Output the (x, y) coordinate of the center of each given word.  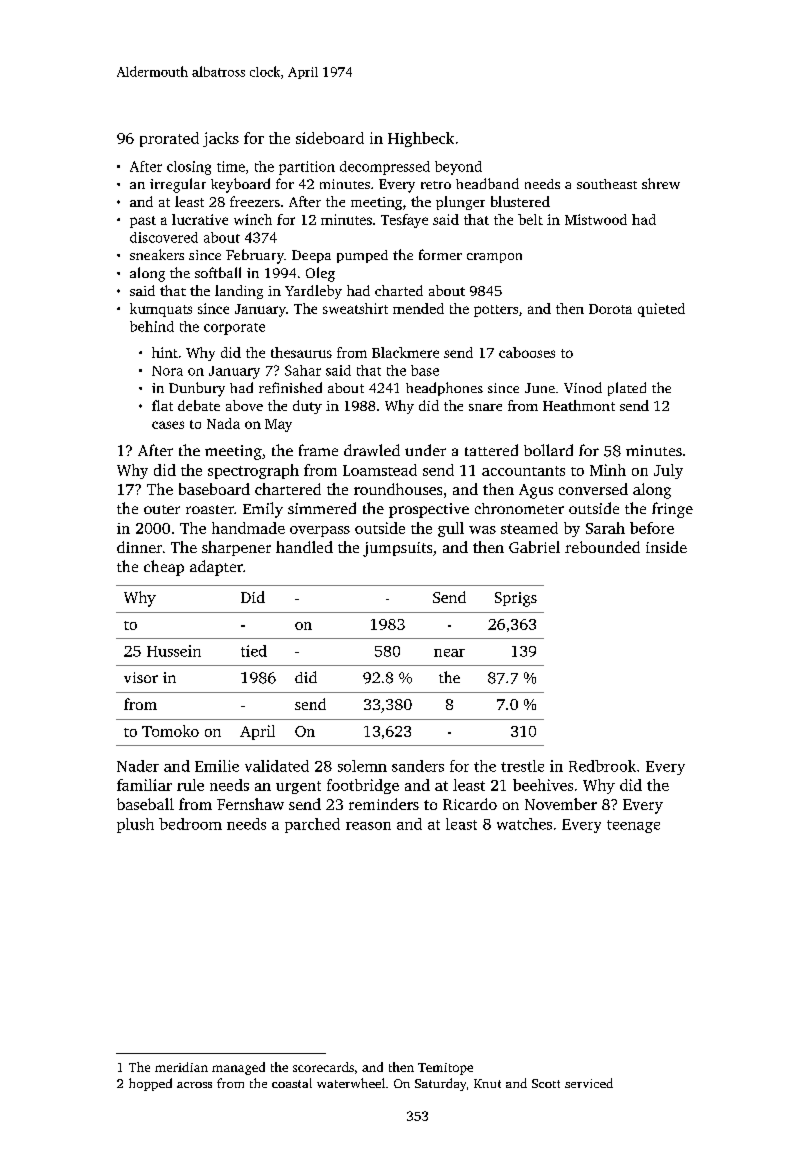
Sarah (605, 528)
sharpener (236, 548)
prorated (169, 139)
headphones (444, 389)
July (668, 471)
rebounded (602, 547)
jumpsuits (397, 549)
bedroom (190, 824)
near (449, 653)
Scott (546, 1083)
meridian (181, 1067)
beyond (458, 168)
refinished (290, 387)
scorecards (323, 1067)
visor (141, 677)
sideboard (330, 138)
